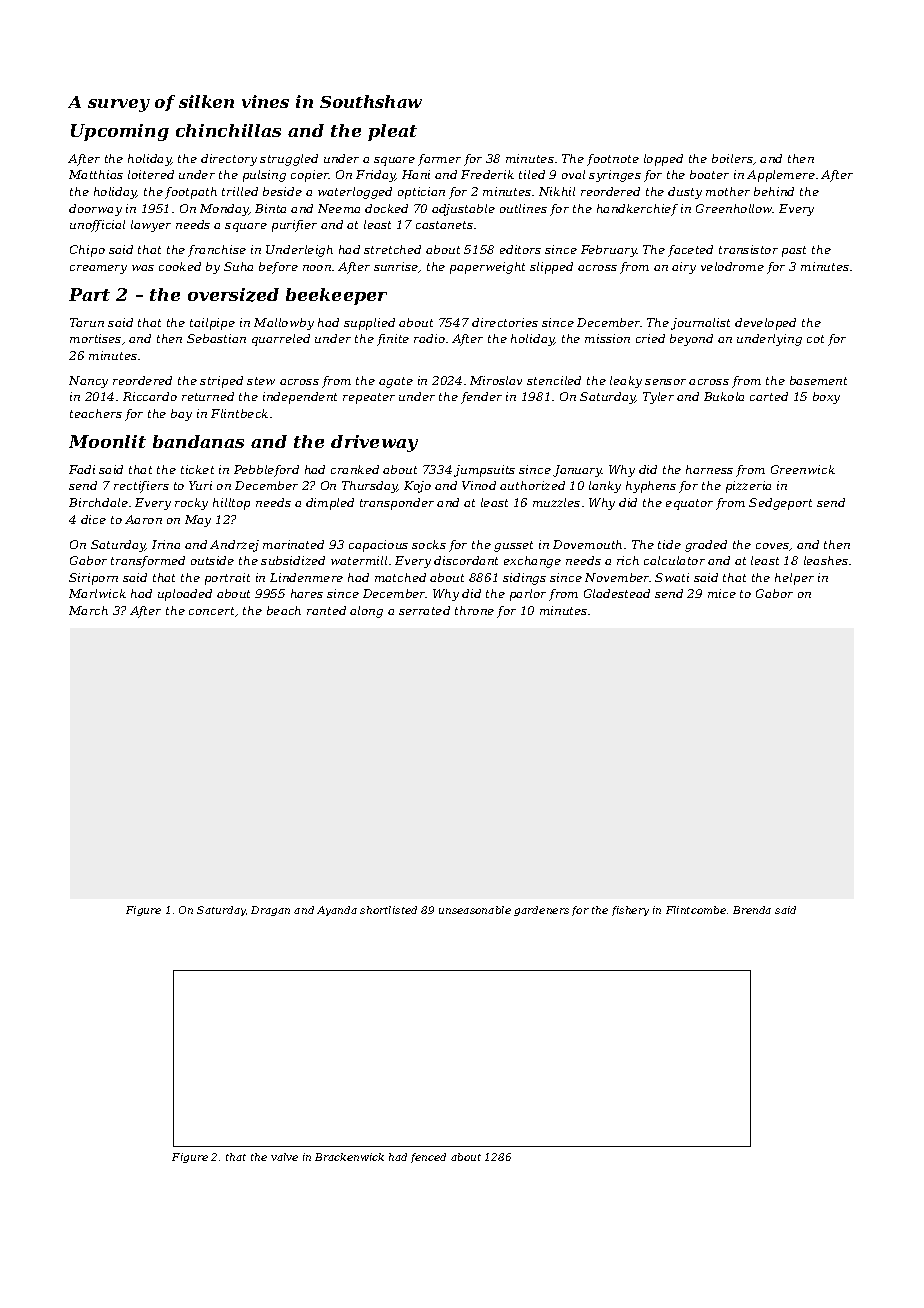 The width and height of the screenshot is (924, 1308). Describe the element at coordinates (284, 1157) in the screenshot. I see `valve` at that location.
